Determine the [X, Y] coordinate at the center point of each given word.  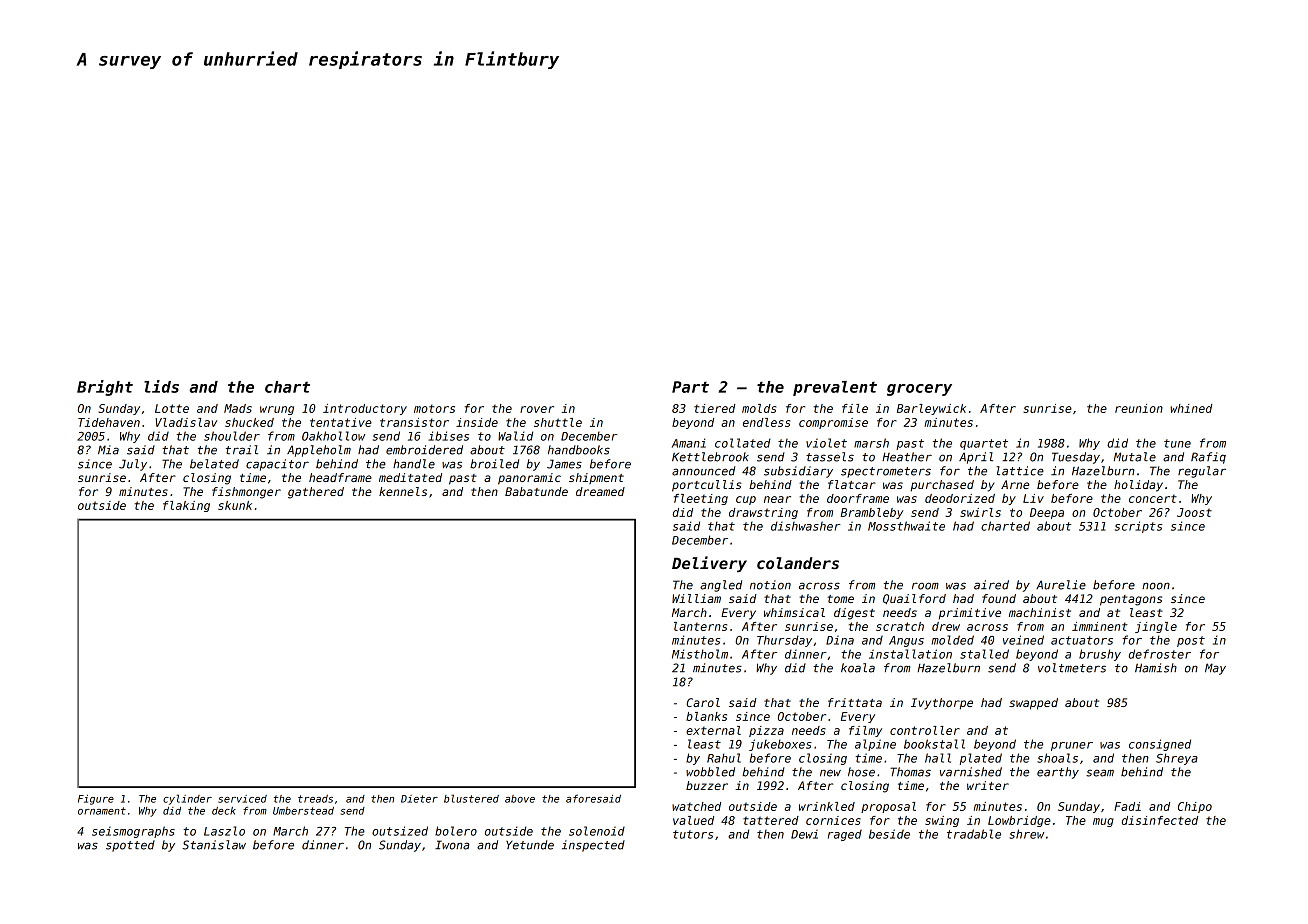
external [713, 730]
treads [315, 799]
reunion [1139, 408]
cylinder [187, 799]
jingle [1156, 627]
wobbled [710, 772]
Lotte [172, 408]
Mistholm [700, 654]
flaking [186, 506]
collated [743, 443]
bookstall [934, 744]
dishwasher [805, 526]
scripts [1138, 527]
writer [988, 785]
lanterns [700, 626]
